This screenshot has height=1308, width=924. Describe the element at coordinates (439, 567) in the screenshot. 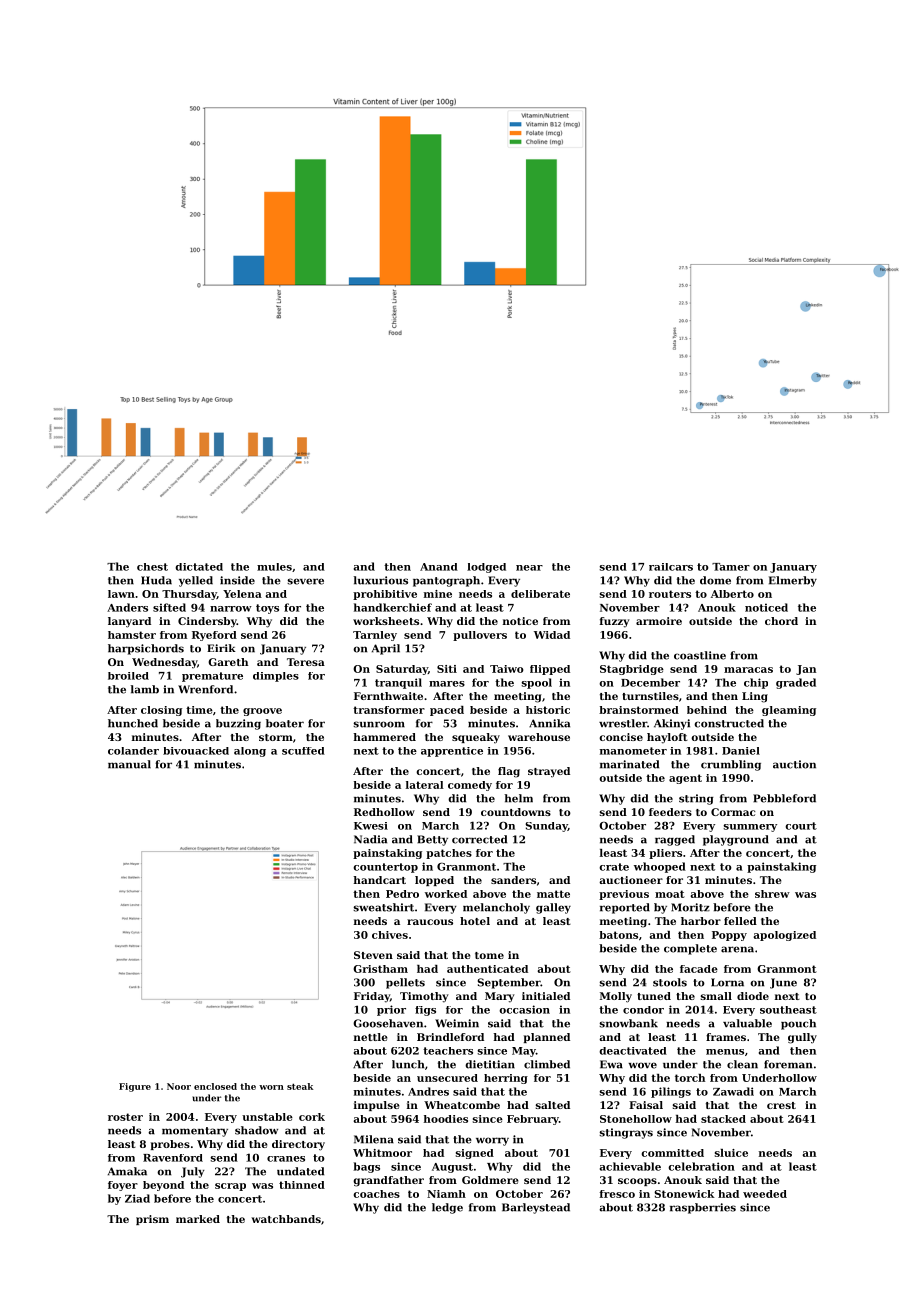

I see `Anand` at that location.
